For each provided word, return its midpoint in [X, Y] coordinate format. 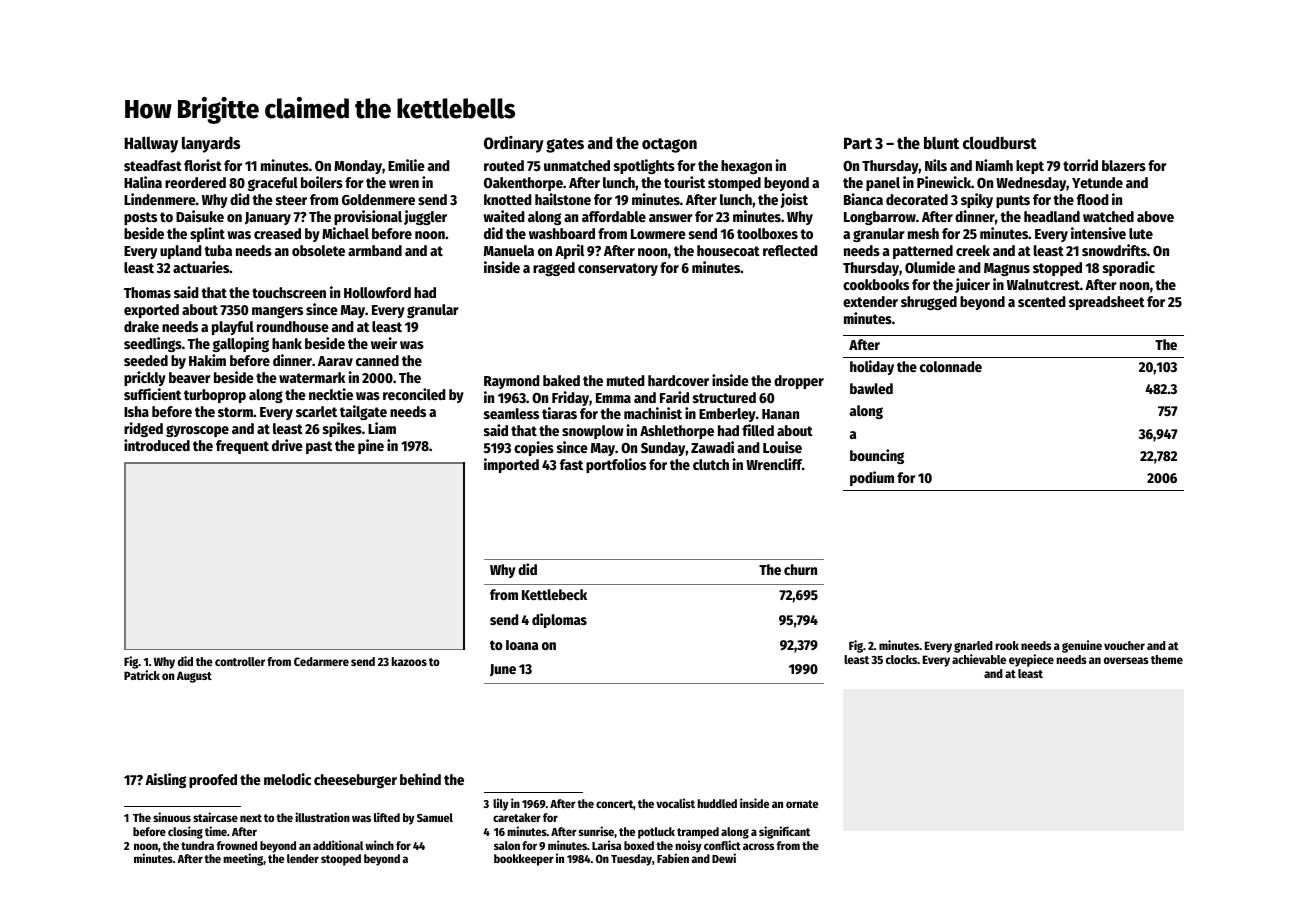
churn [800, 569]
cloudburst [1000, 143]
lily [501, 804]
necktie [331, 394]
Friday [570, 398]
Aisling [165, 780]
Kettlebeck [554, 594]
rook [1007, 645]
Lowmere [658, 234]
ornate [802, 804]
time [216, 831]
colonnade [951, 366]
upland [181, 252]
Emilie [406, 165]
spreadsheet [1107, 303]
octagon [669, 145]
